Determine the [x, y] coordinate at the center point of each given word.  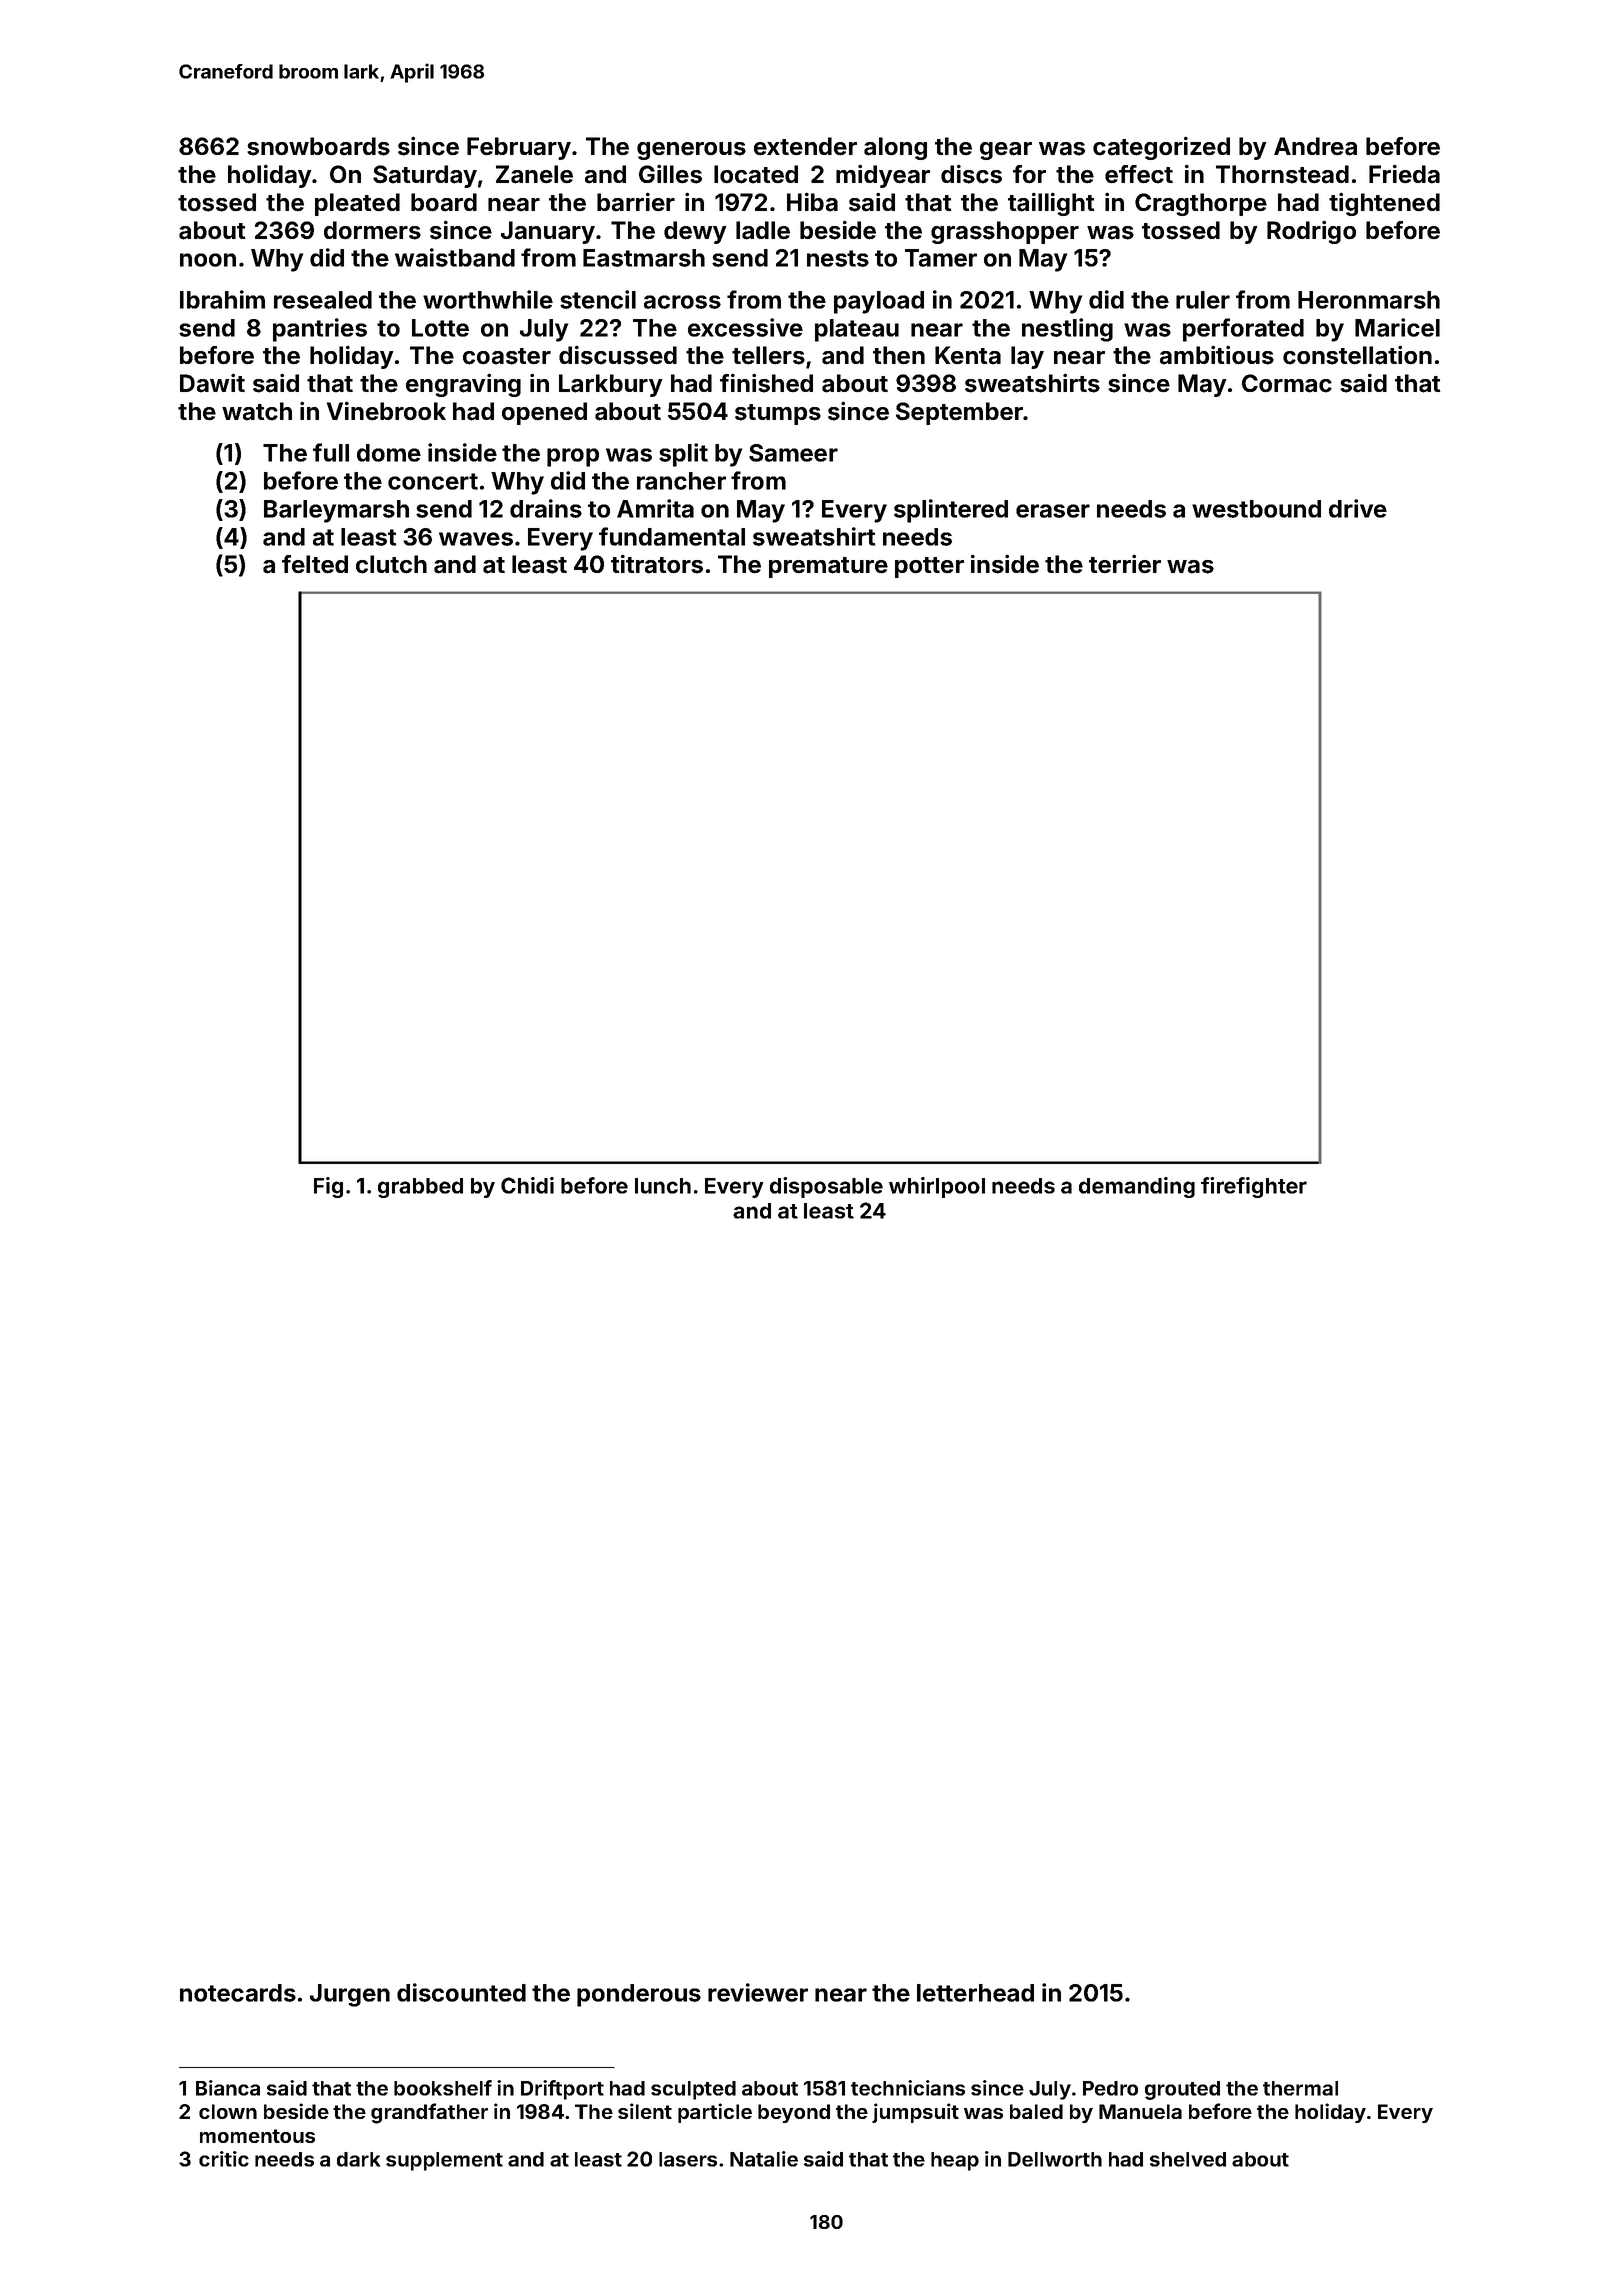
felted [315, 564]
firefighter [1254, 1187]
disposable [826, 1187]
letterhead [975, 1993]
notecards [238, 1993]
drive [1358, 508]
